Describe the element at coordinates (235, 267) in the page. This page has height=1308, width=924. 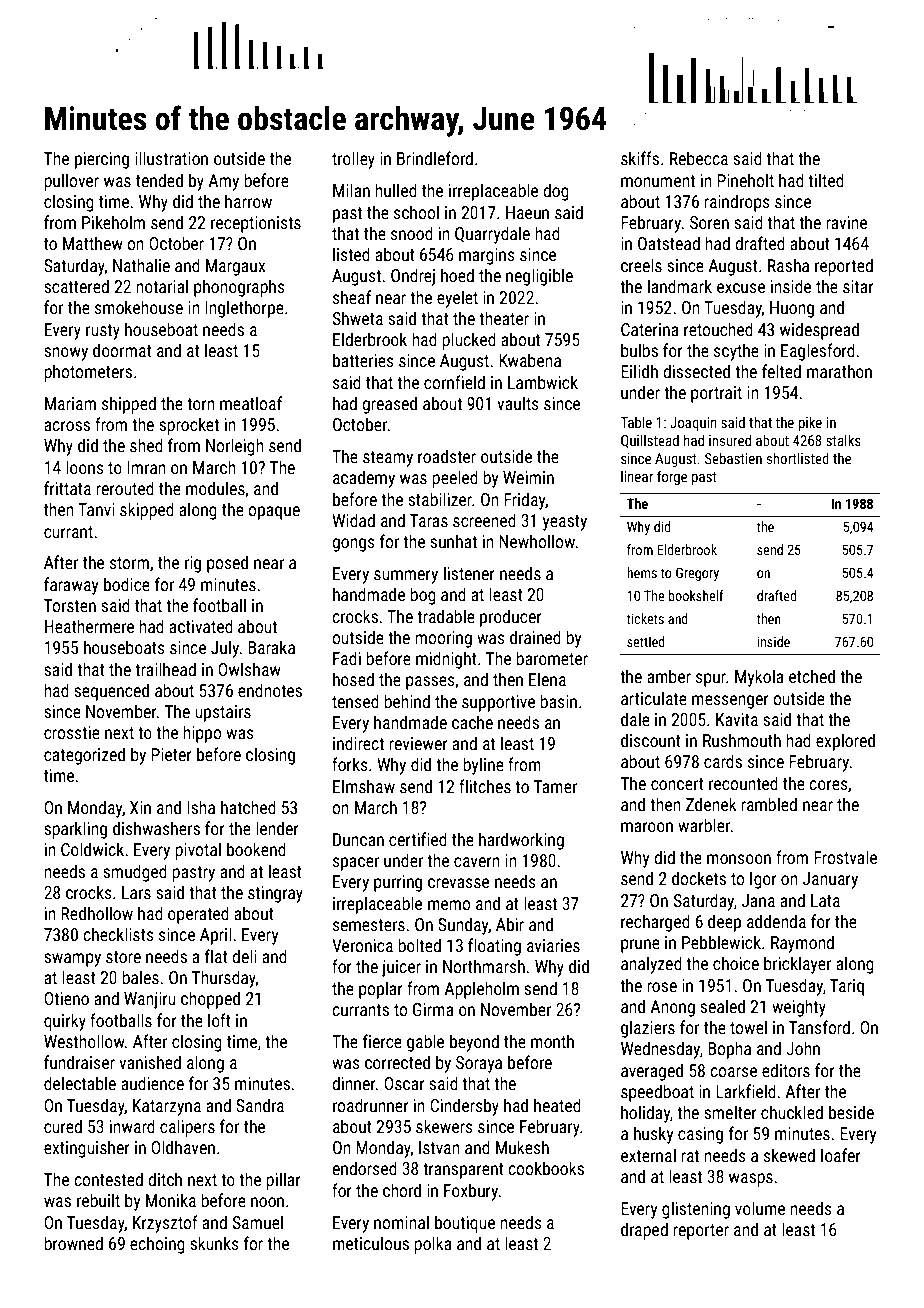
I see `Margaux` at that location.
